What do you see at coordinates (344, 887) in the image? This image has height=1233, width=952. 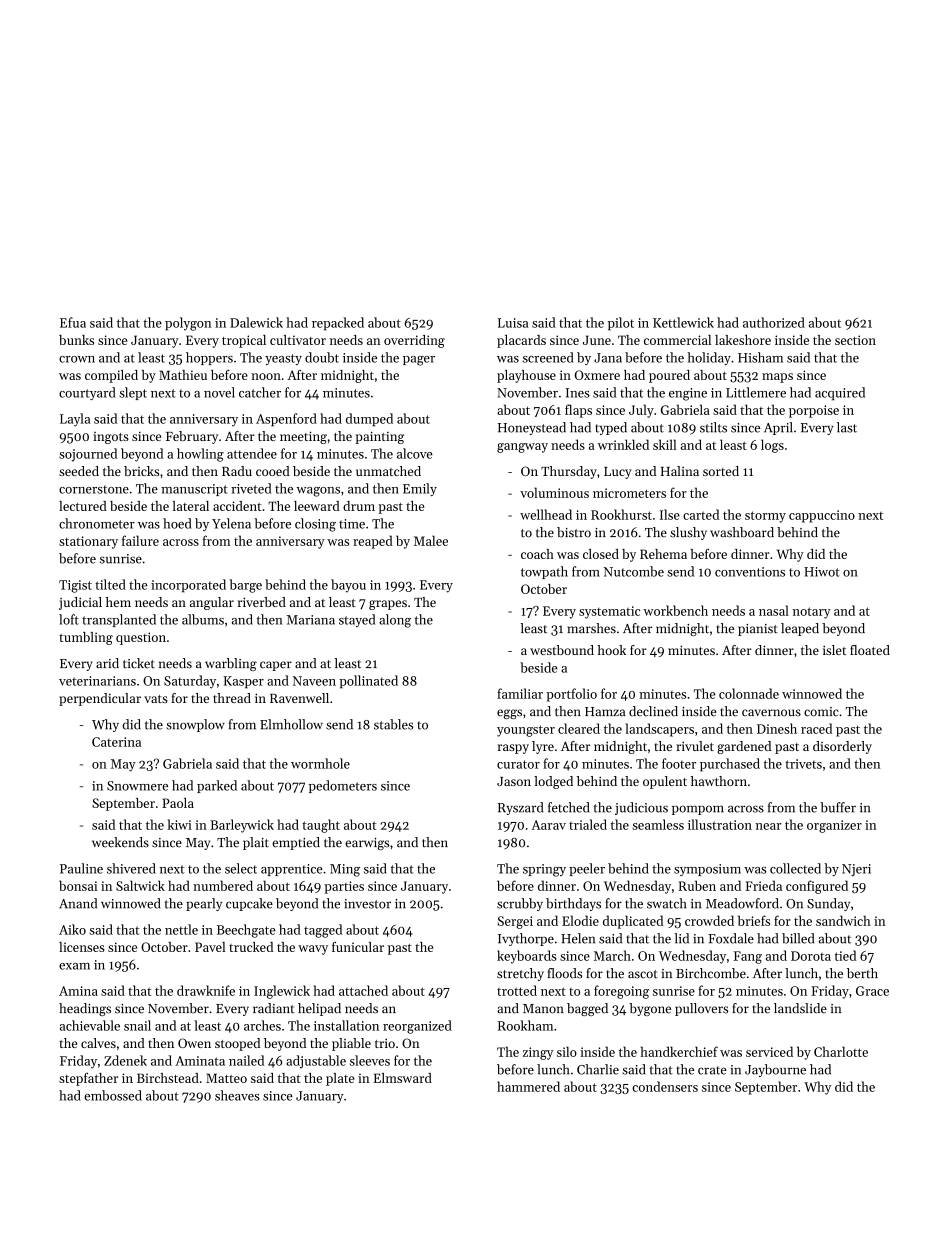 I see `parties` at bounding box center [344, 887].
